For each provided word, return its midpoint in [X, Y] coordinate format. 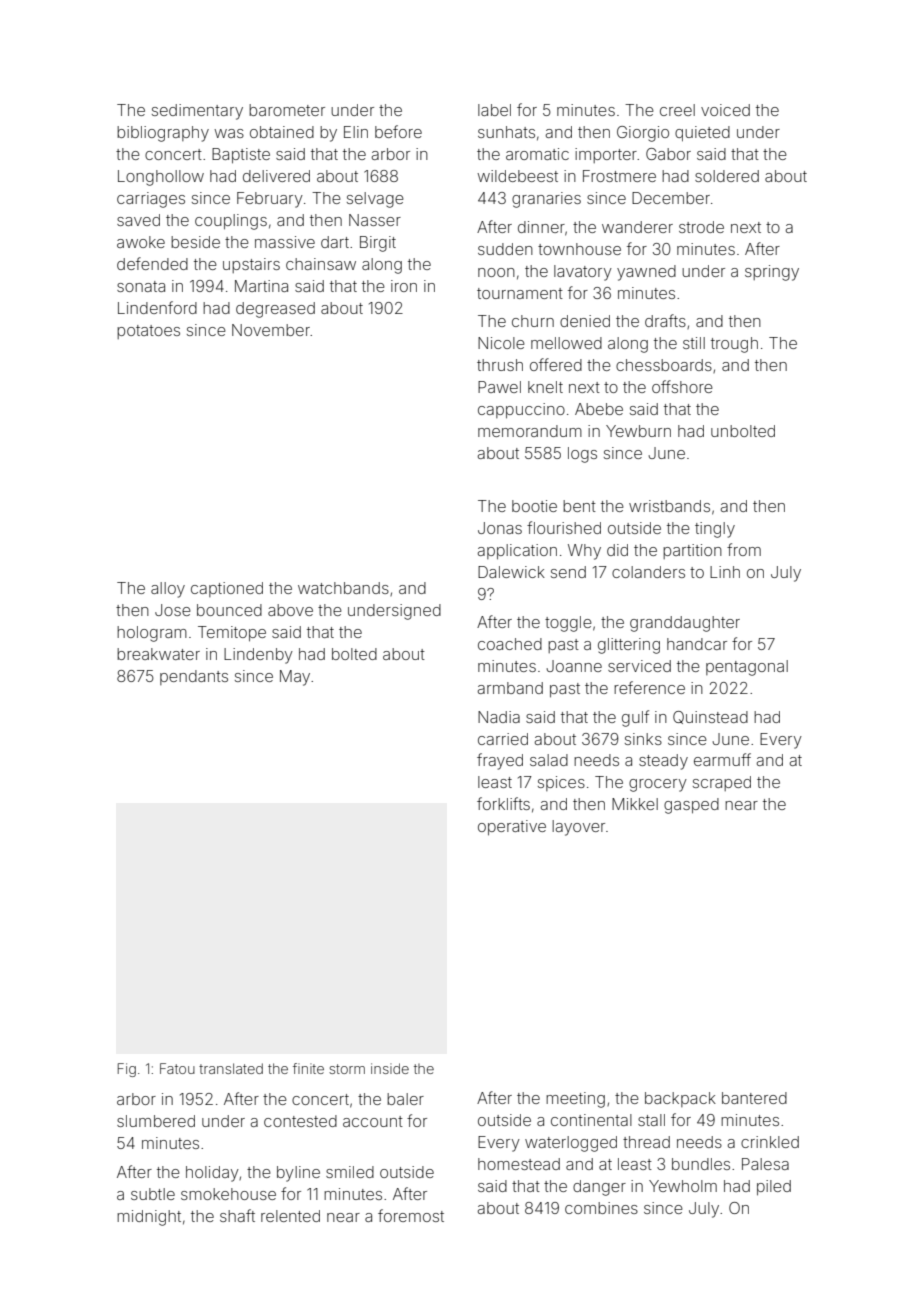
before [398, 131]
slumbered [156, 1121]
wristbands [669, 506]
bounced [229, 610]
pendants [194, 677]
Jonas [500, 528]
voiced [725, 110]
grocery [658, 785]
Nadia [499, 717]
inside [390, 1068]
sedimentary [197, 112]
